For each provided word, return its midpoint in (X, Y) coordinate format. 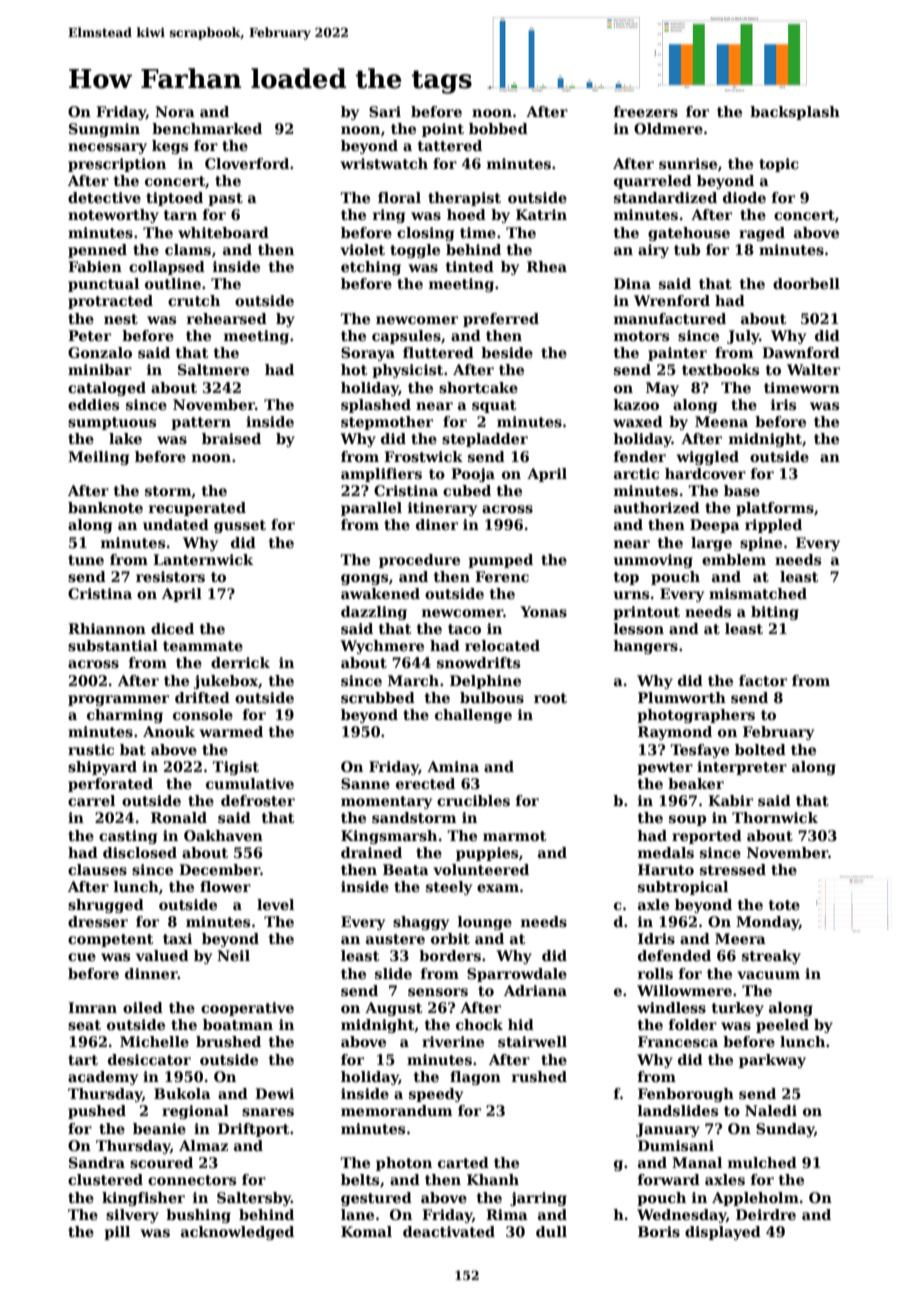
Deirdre (766, 1214)
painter (677, 354)
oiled (143, 1007)
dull (551, 1231)
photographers (696, 716)
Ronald (179, 817)
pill (117, 1233)
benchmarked (207, 128)
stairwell (532, 1041)
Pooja (473, 475)
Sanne (365, 783)
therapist (464, 199)
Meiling (98, 458)
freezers (646, 111)
